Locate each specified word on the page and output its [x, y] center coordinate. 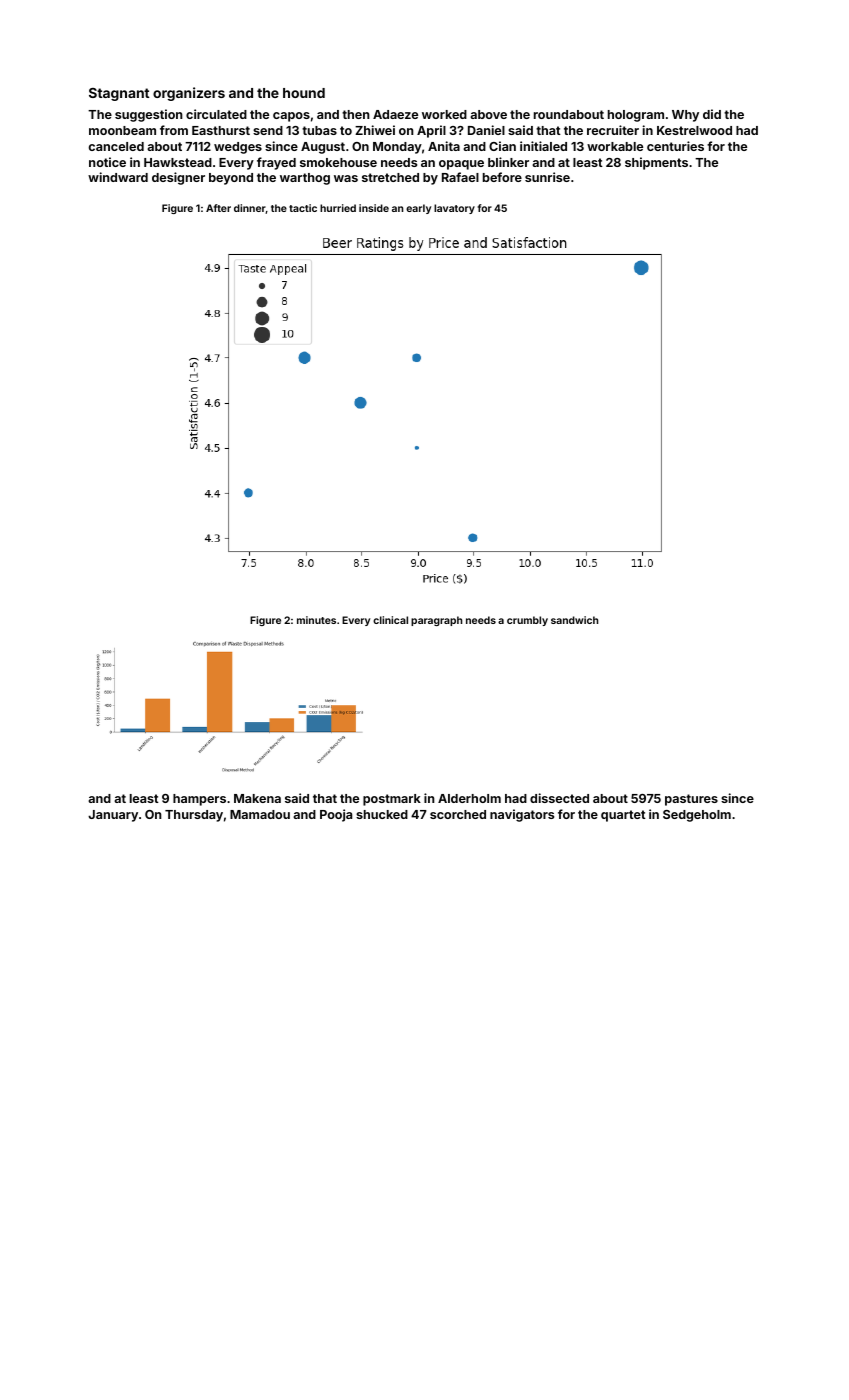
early [418, 209]
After [218, 208]
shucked [382, 814]
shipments [656, 163]
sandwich [574, 620]
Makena [257, 798]
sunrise [547, 177]
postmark [392, 800]
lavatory [454, 209]
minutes [316, 620]
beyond [231, 179]
